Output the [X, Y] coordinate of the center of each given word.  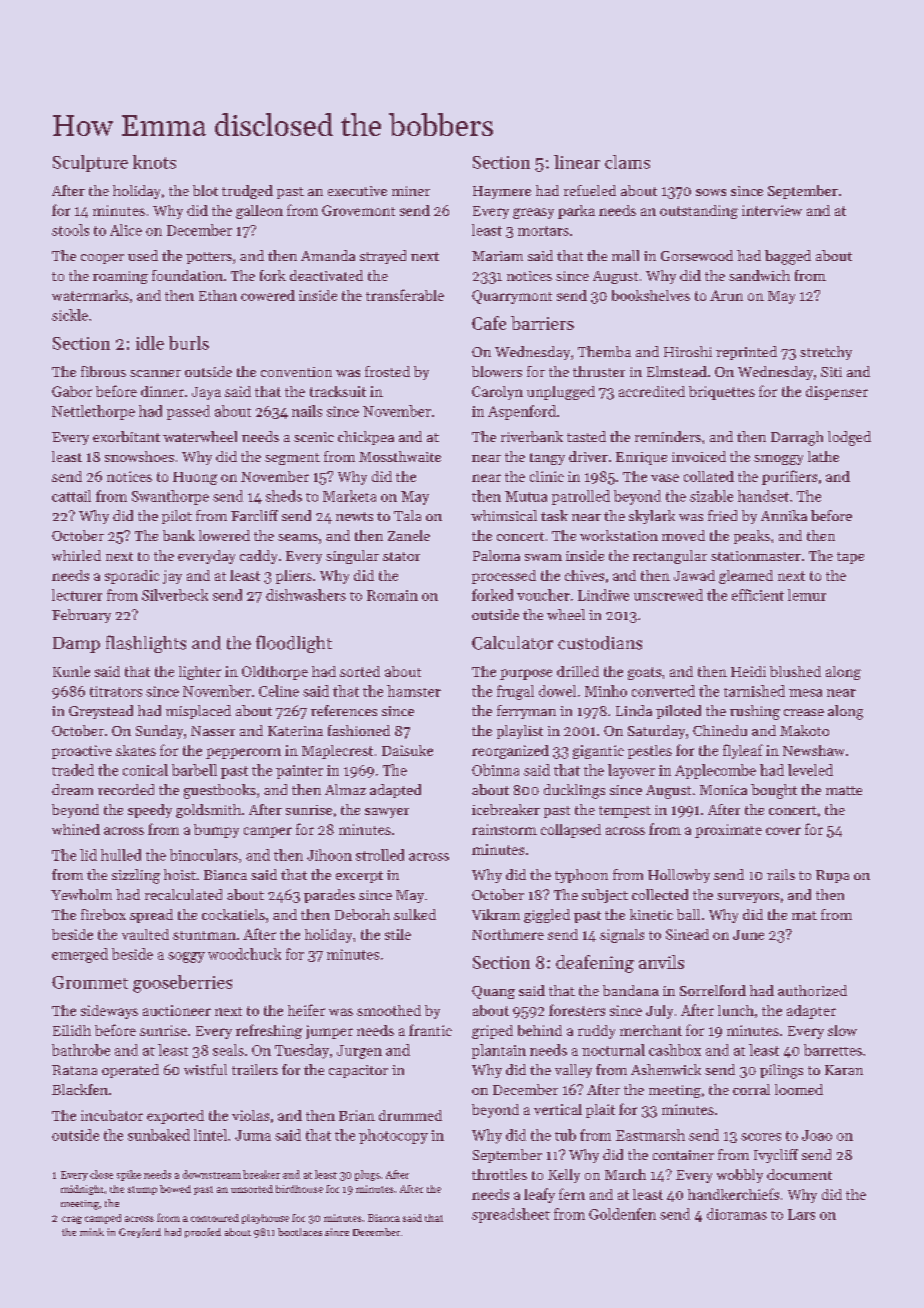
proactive [82, 752]
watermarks [90, 295]
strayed [383, 257]
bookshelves [651, 295]
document [799, 1174]
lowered [224, 535]
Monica [723, 790]
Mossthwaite [400, 456]
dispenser [837, 393]
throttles [499, 1174]
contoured [215, 1218]
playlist [520, 732]
